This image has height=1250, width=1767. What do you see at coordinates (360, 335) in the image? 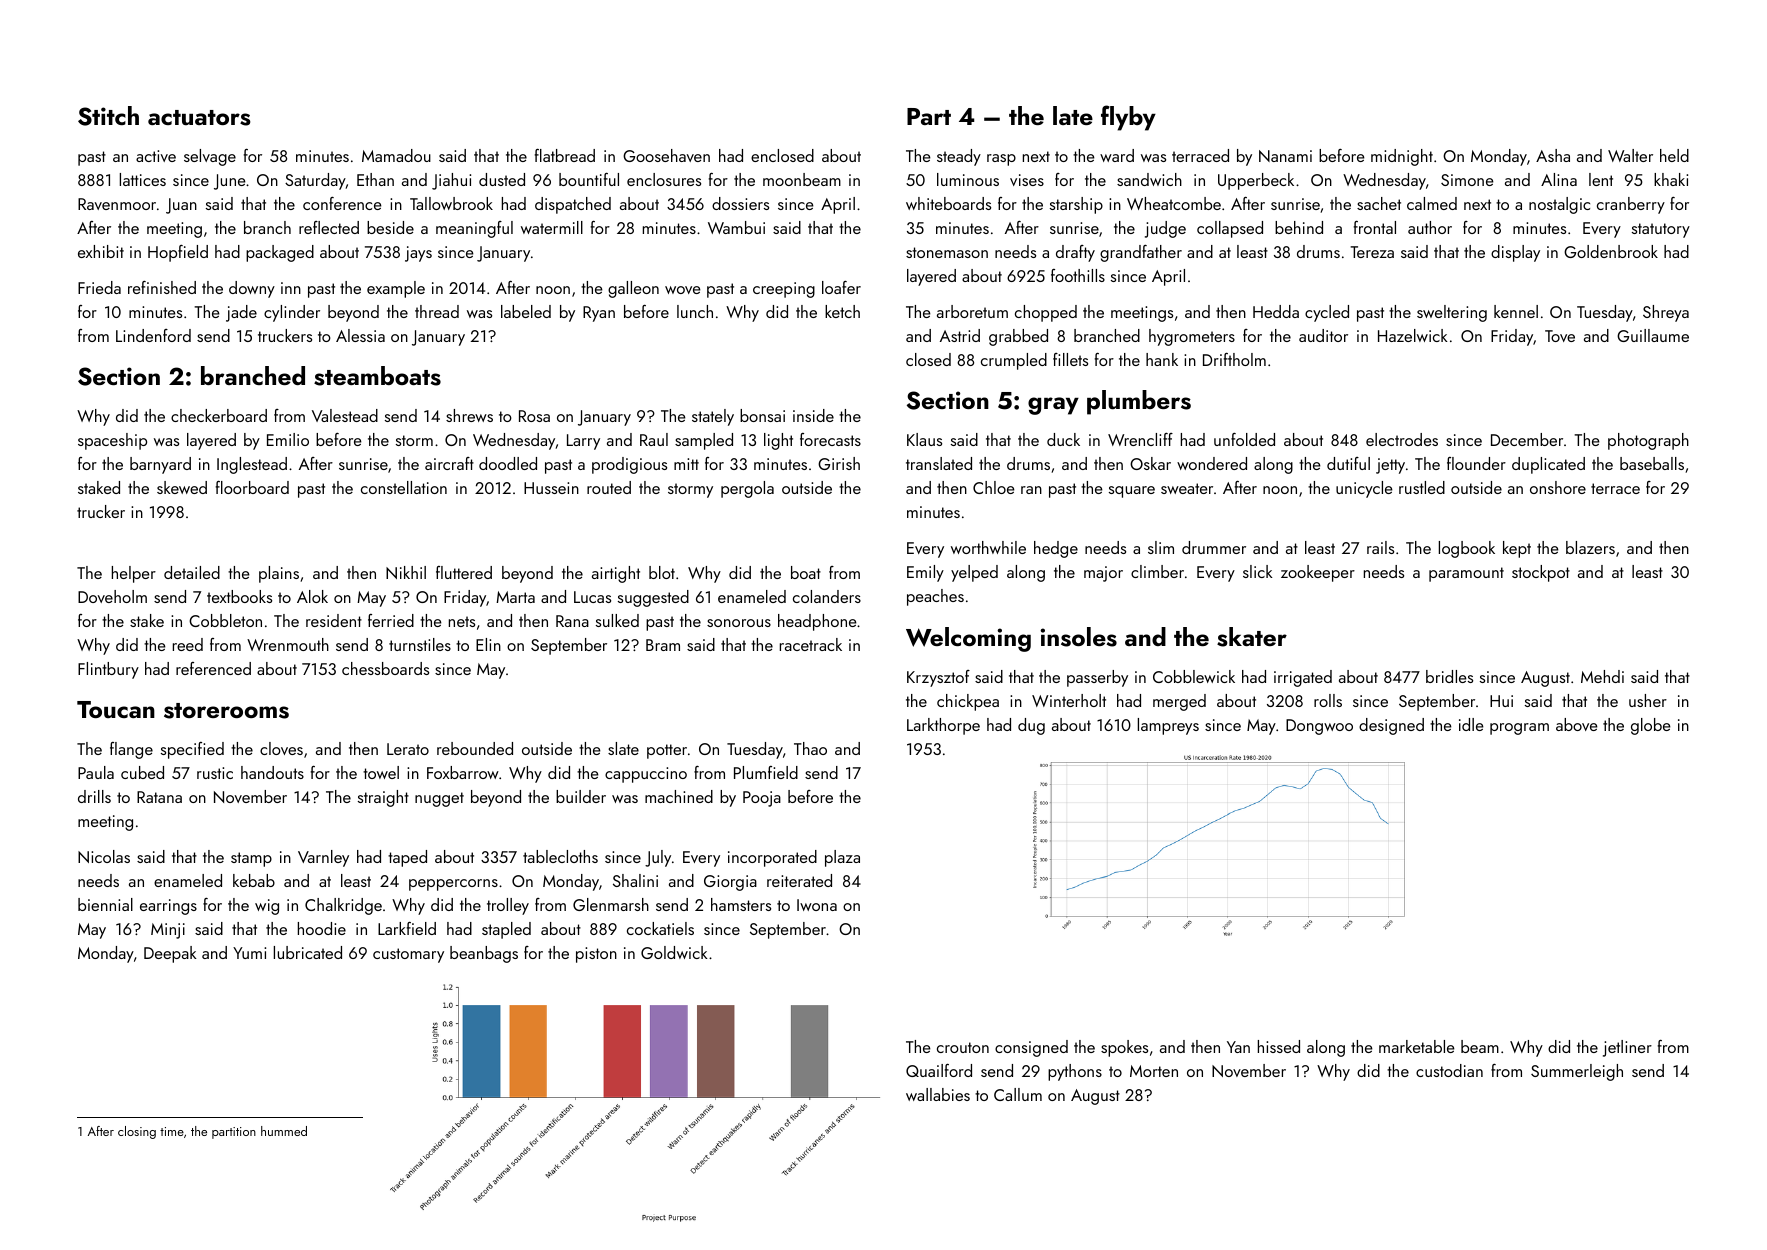
I see `Alessia` at bounding box center [360, 335].
